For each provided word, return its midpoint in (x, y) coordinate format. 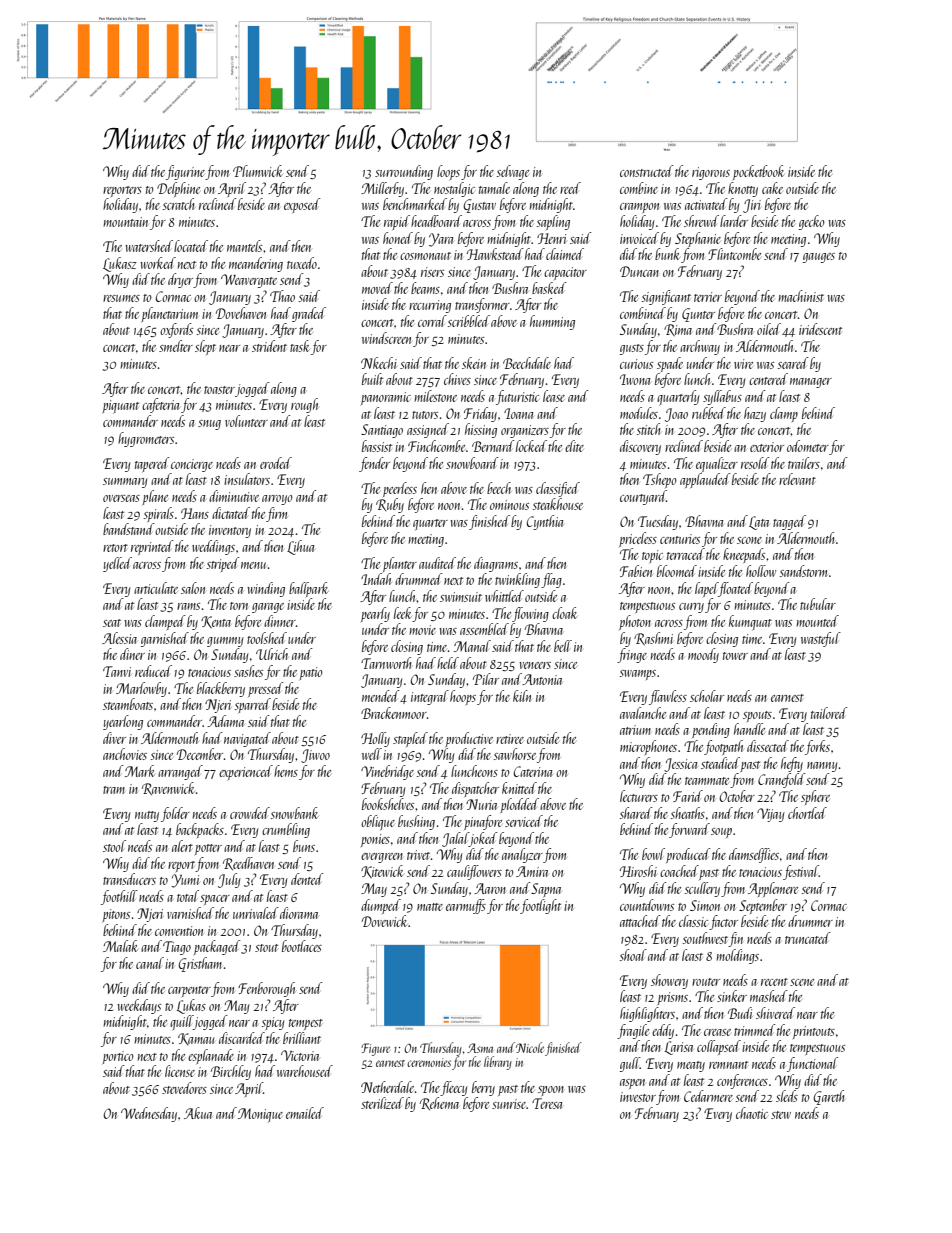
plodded (519, 805)
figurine (186, 172)
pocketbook (759, 172)
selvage (512, 172)
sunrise (509, 1104)
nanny (822, 767)
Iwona (635, 379)
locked (531, 446)
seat (112, 623)
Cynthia (545, 522)
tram (114, 790)
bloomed (677, 571)
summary (125, 483)
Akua (198, 1113)
